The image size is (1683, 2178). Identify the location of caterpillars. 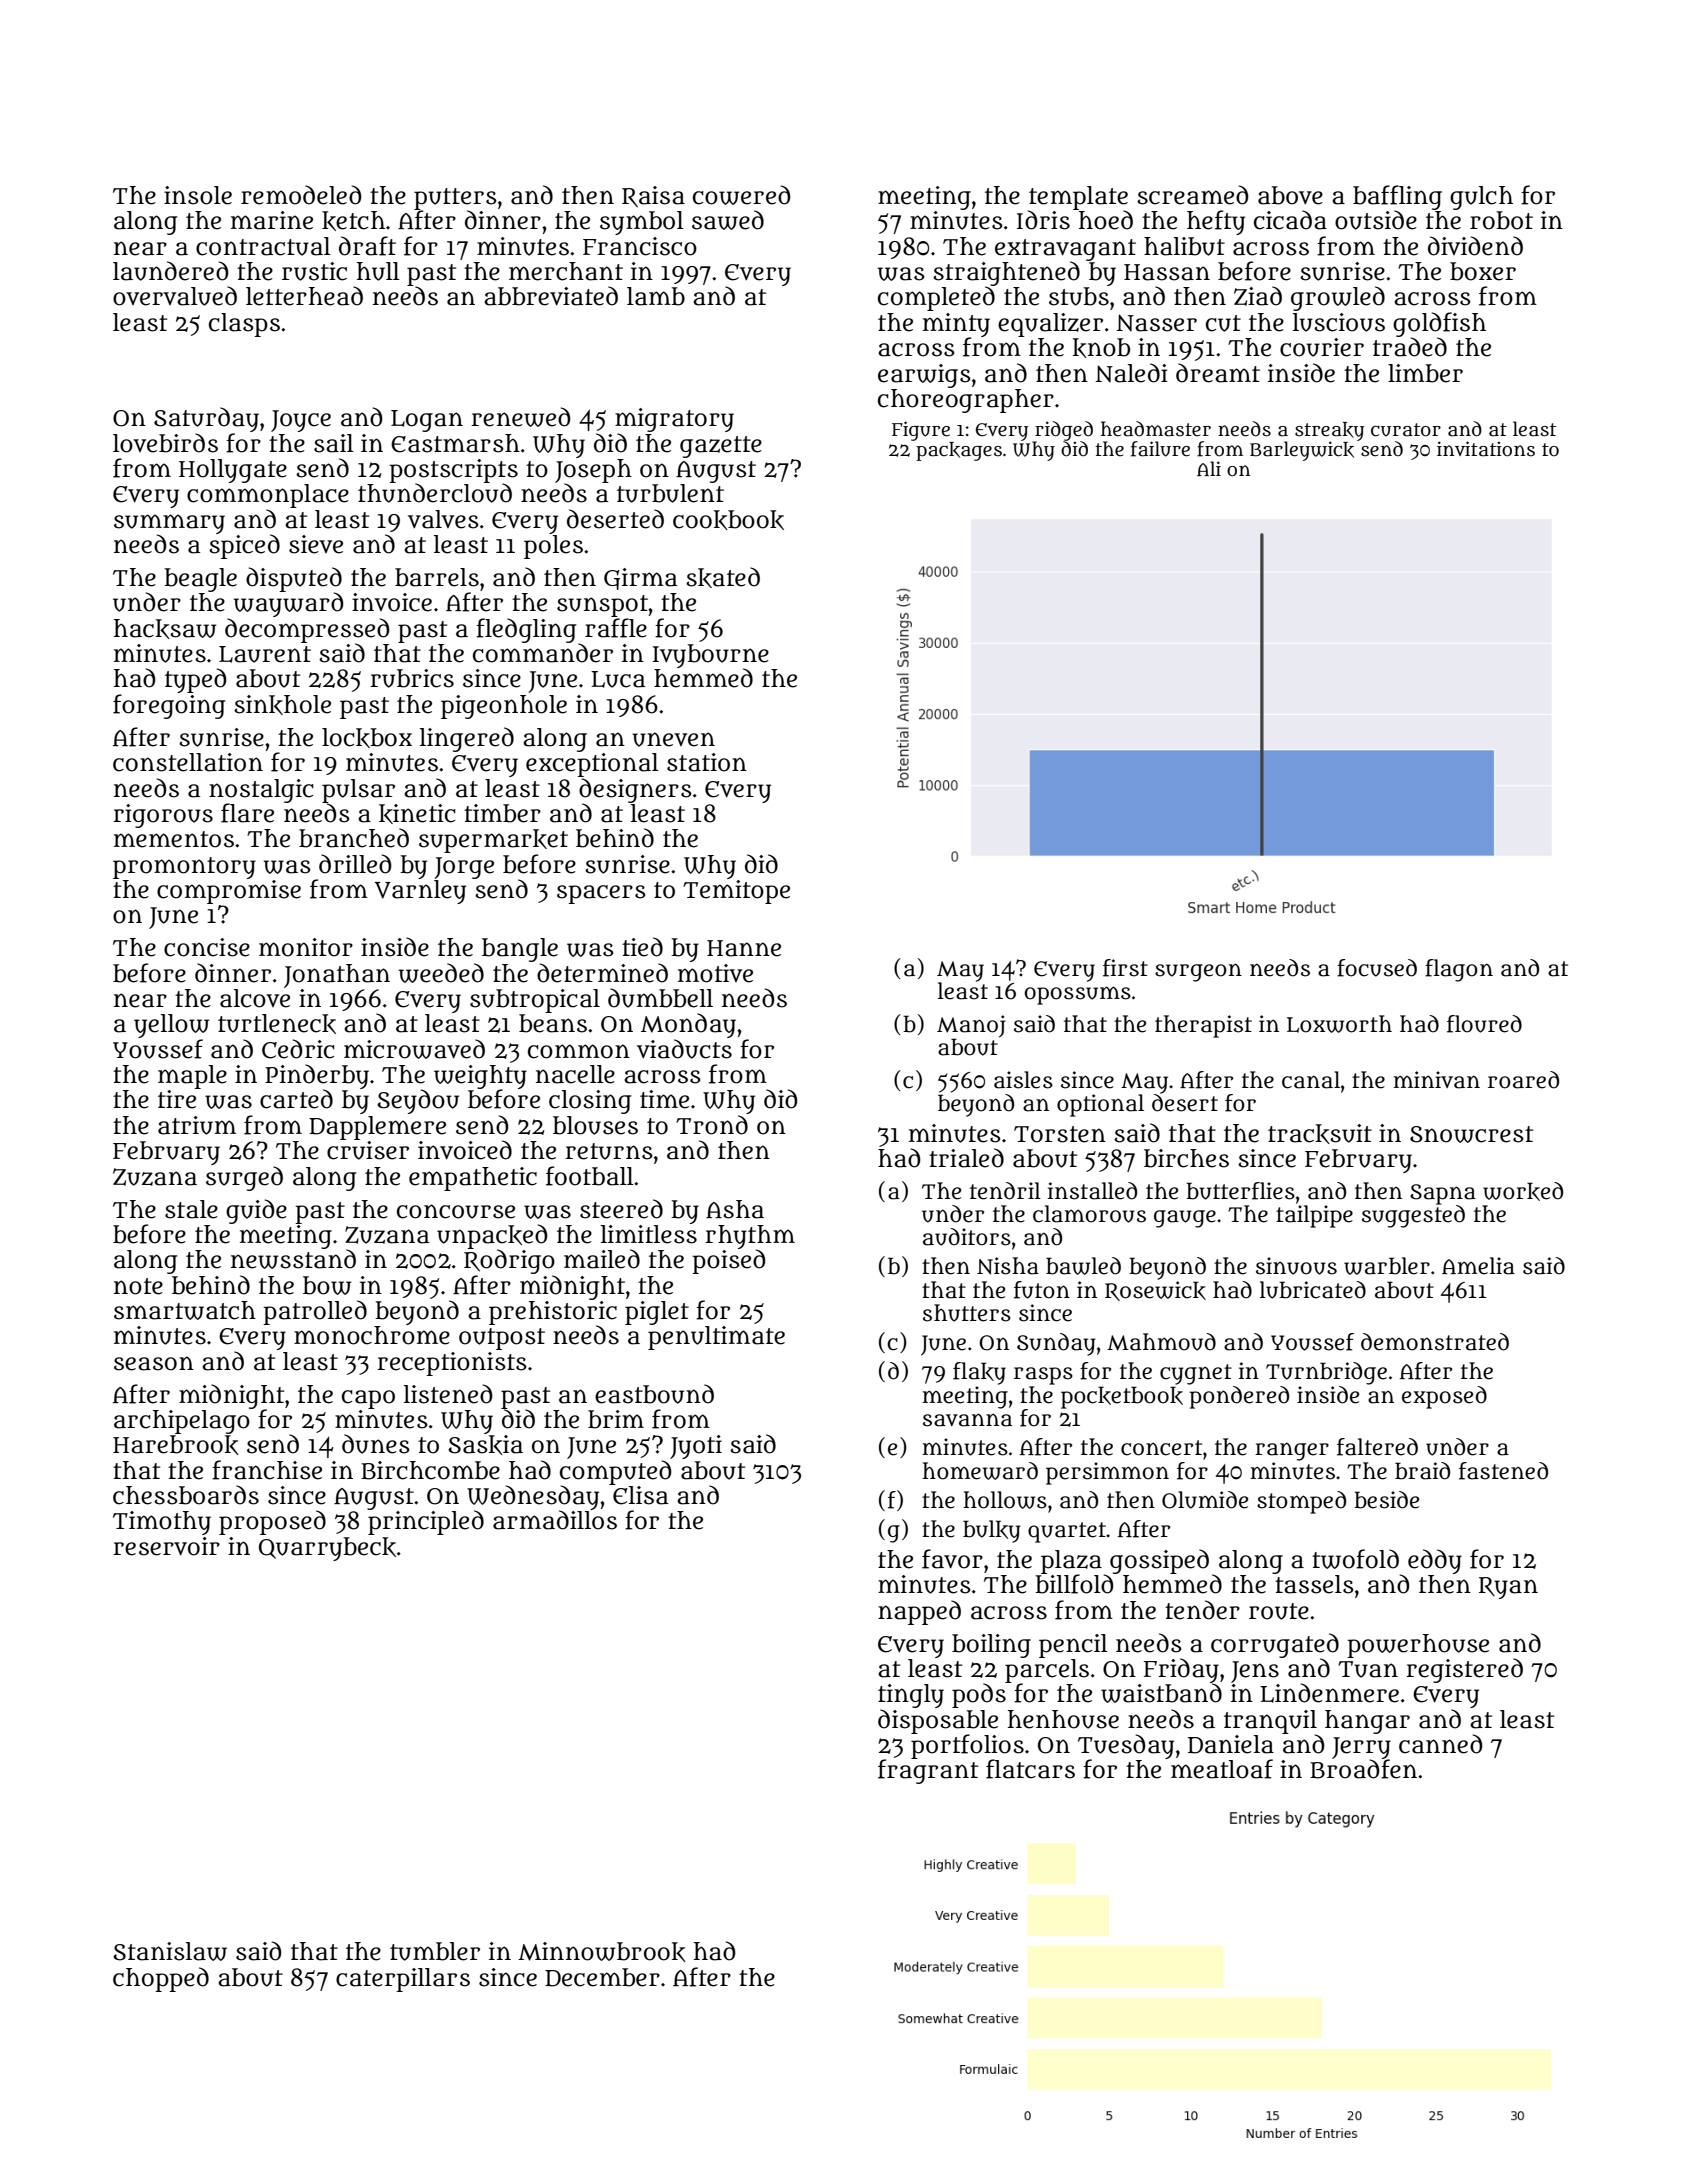
(403, 1980).
